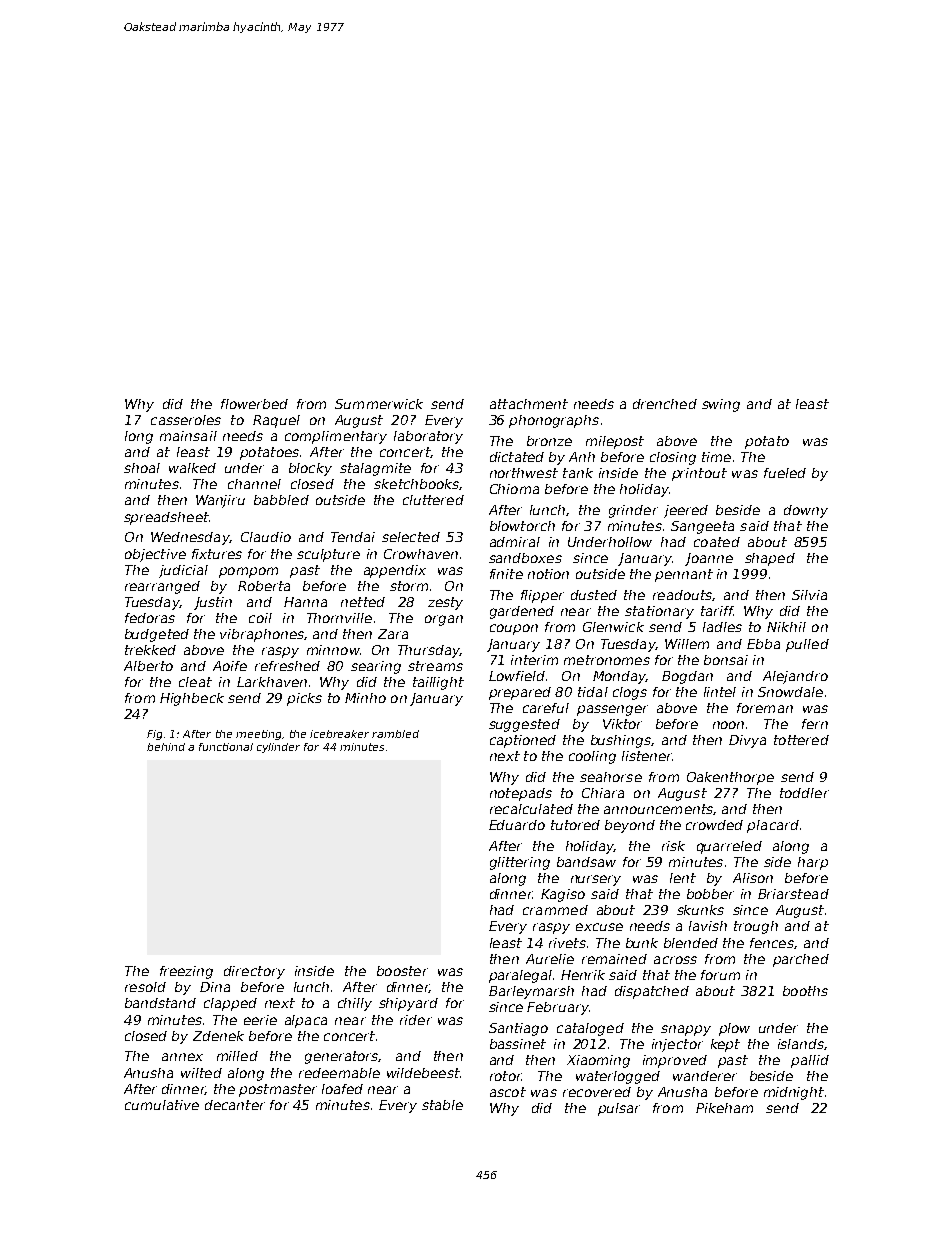 The width and height of the page is (952, 1233). Describe the element at coordinates (254, 404) in the page. I see `flowerbed` at that location.
